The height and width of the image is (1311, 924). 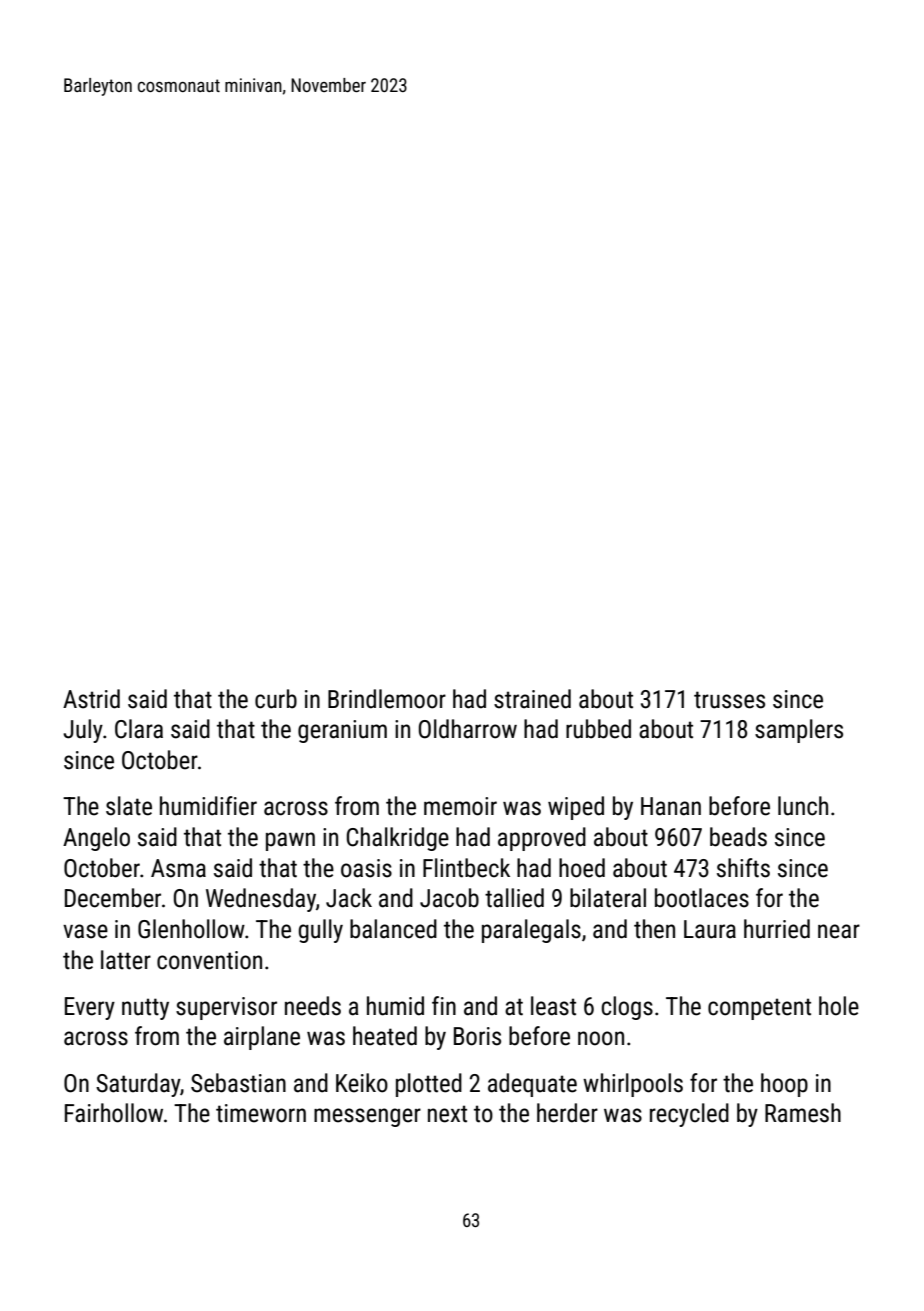 What do you see at coordinates (387, 699) in the image?
I see `Brindlemoor` at bounding box center [387, 699].
